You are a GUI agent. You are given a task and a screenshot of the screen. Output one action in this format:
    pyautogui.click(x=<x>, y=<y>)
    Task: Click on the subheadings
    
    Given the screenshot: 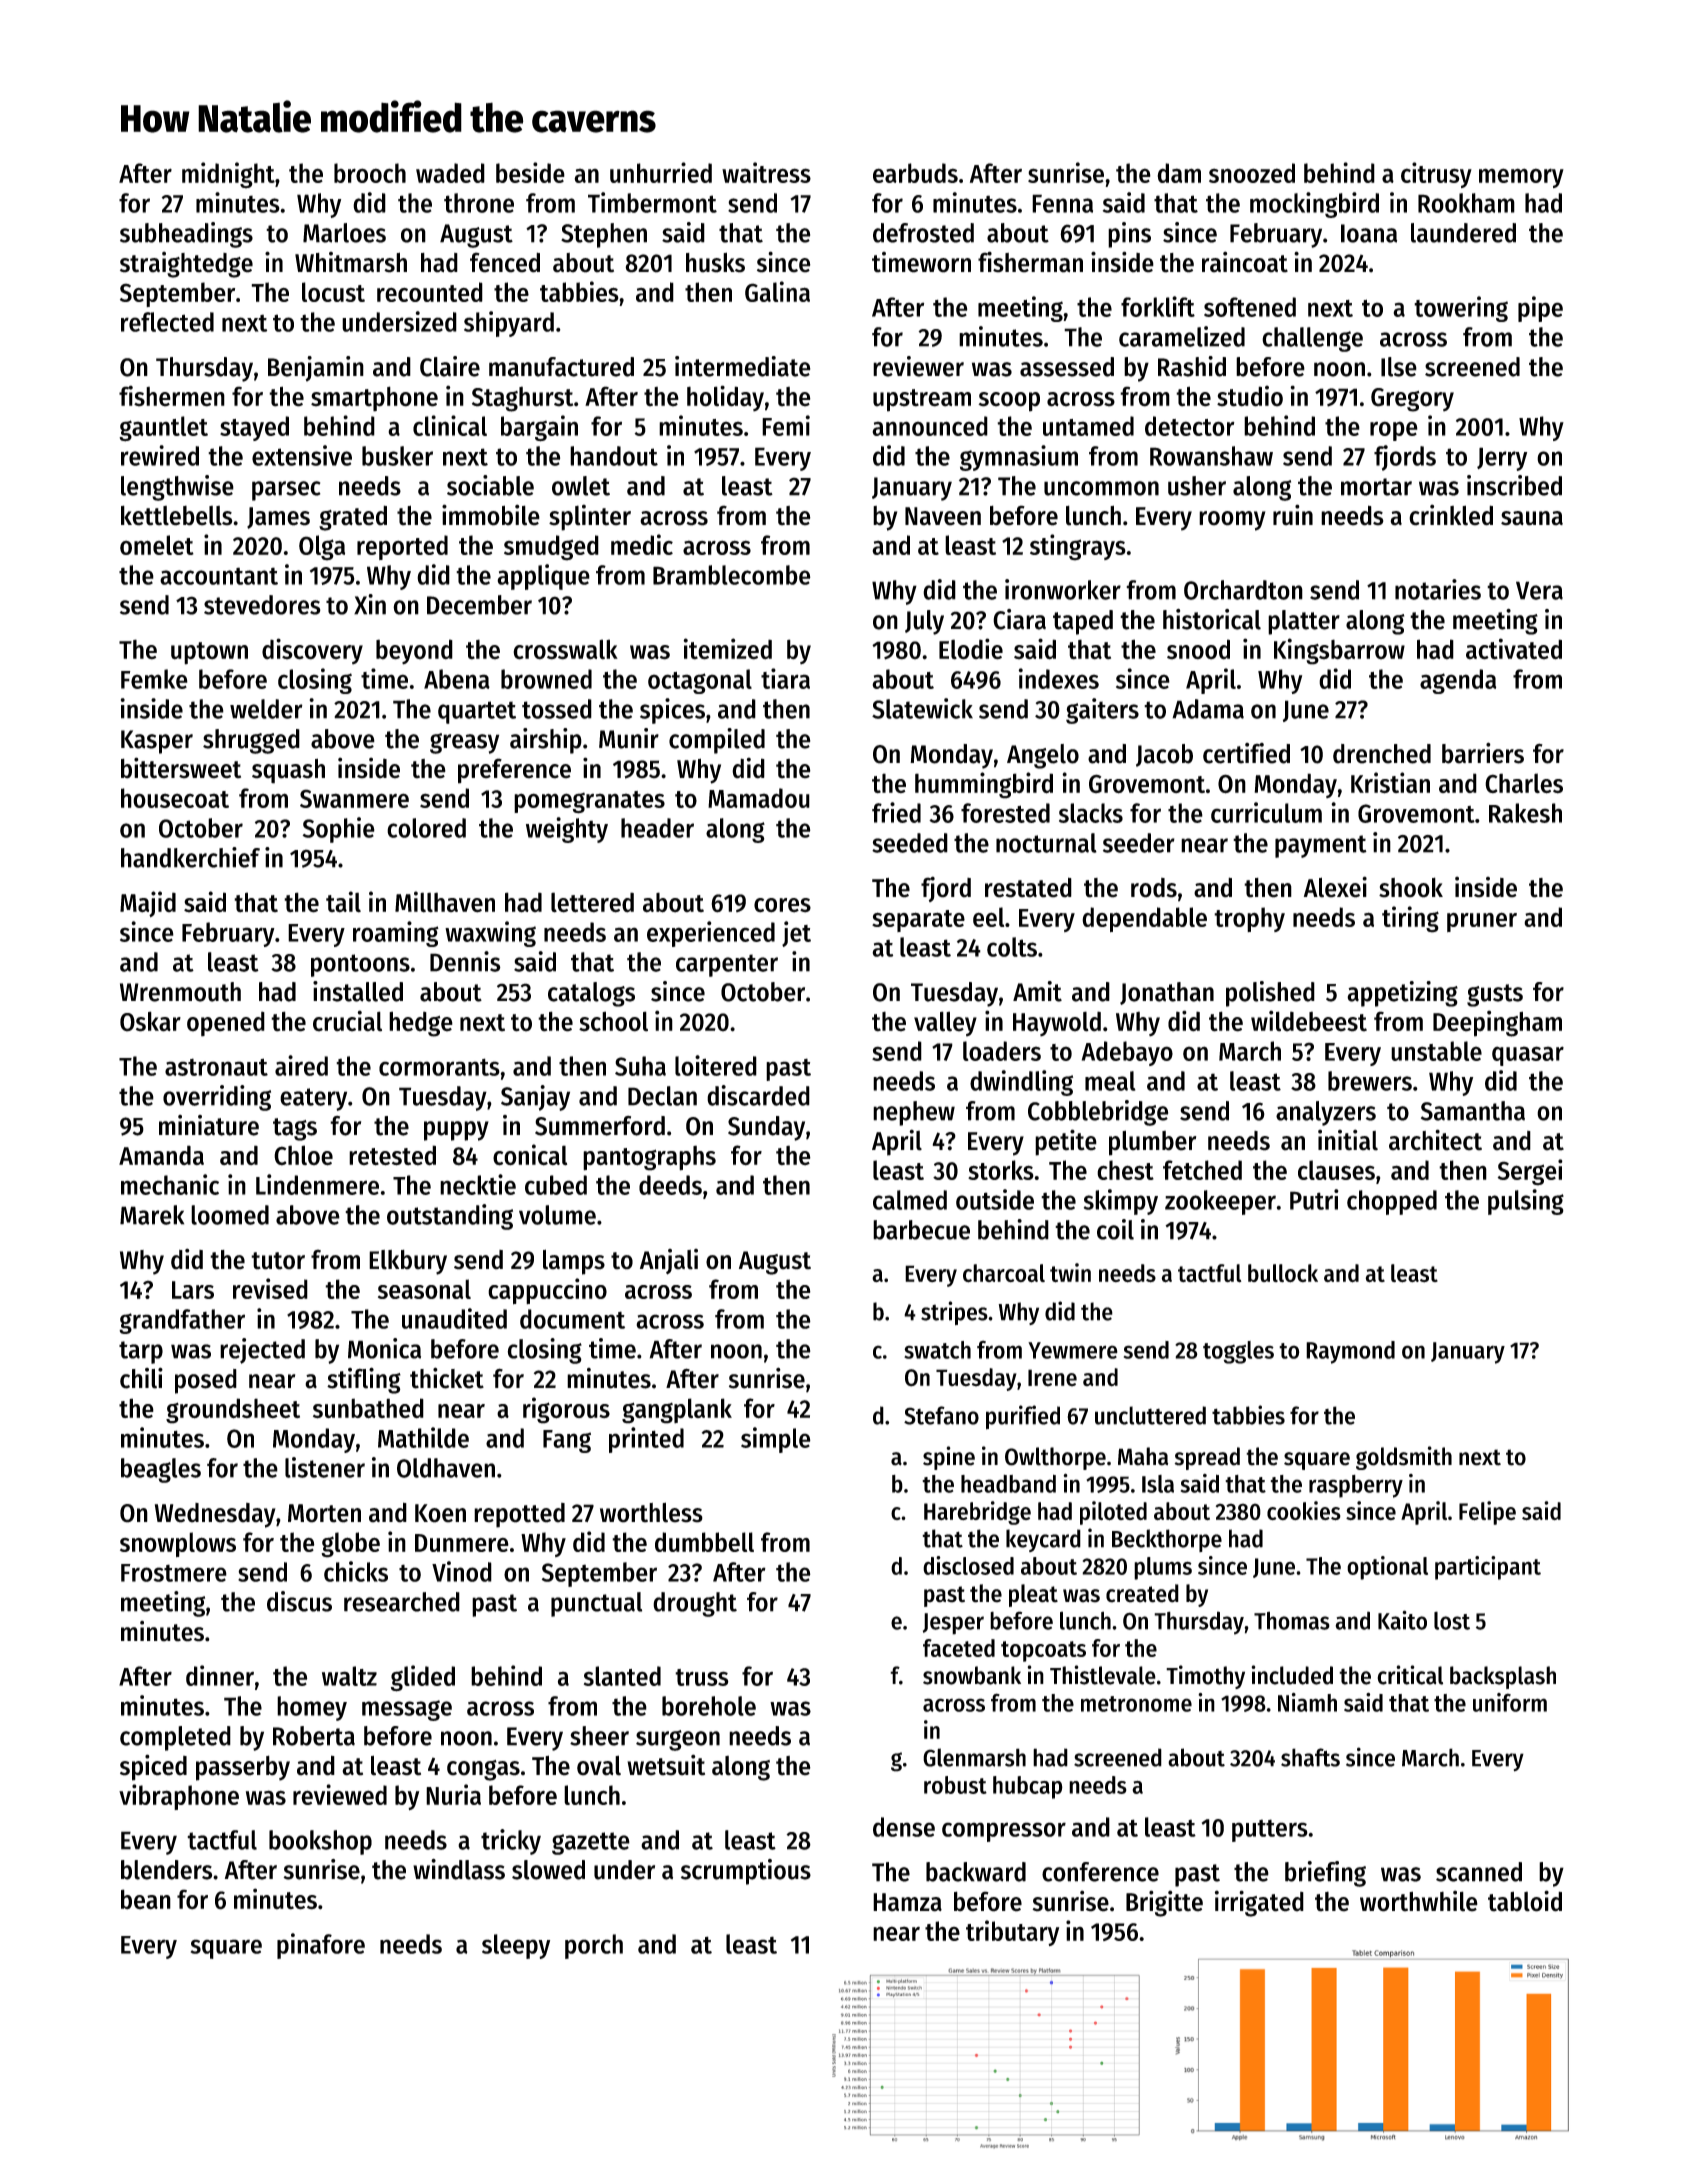 What is the action you would take?
    pyautogui.click(x=186, y=235)
